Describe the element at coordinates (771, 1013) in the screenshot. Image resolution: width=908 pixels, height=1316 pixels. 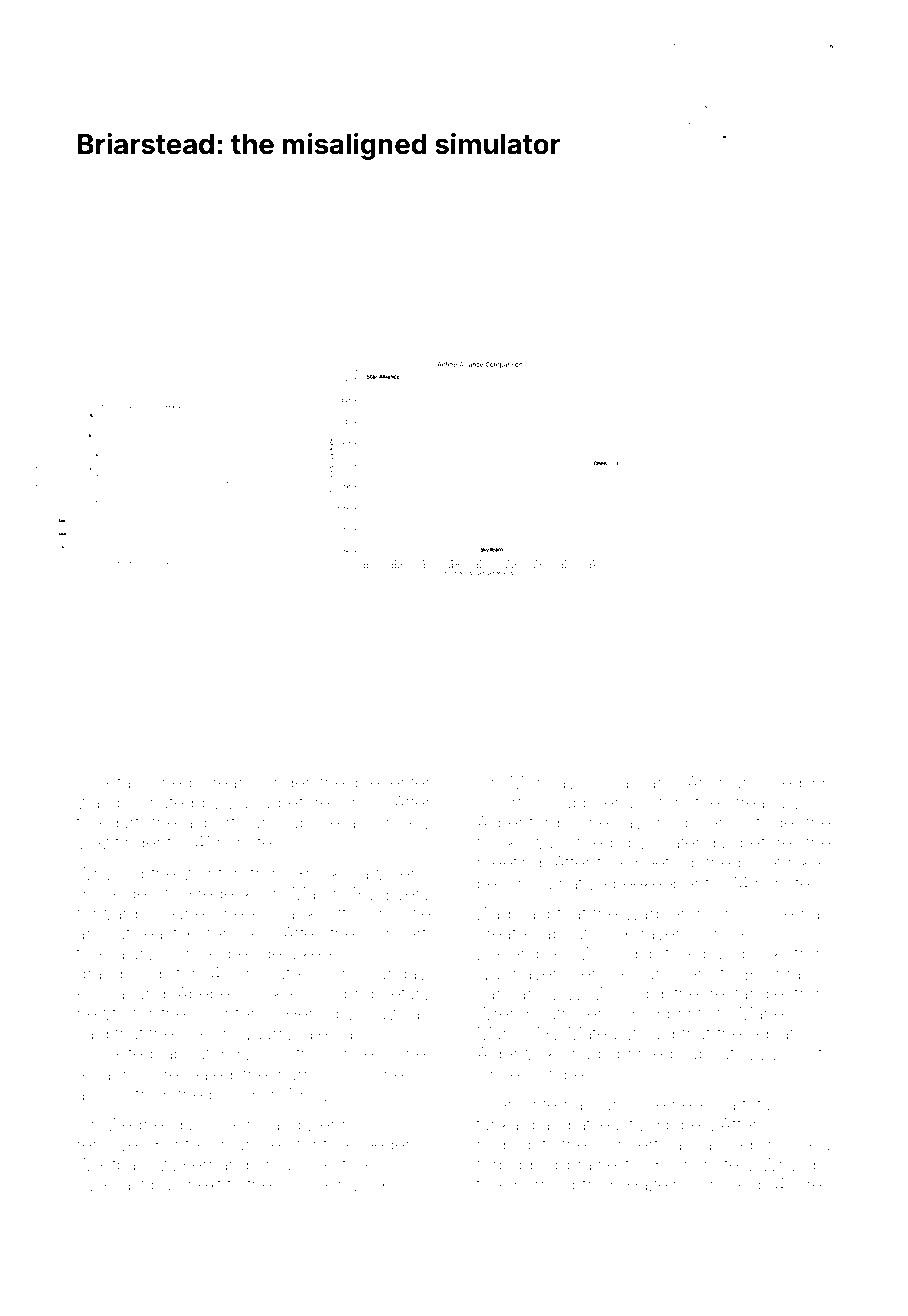
I see `Mahesh` at that location.
